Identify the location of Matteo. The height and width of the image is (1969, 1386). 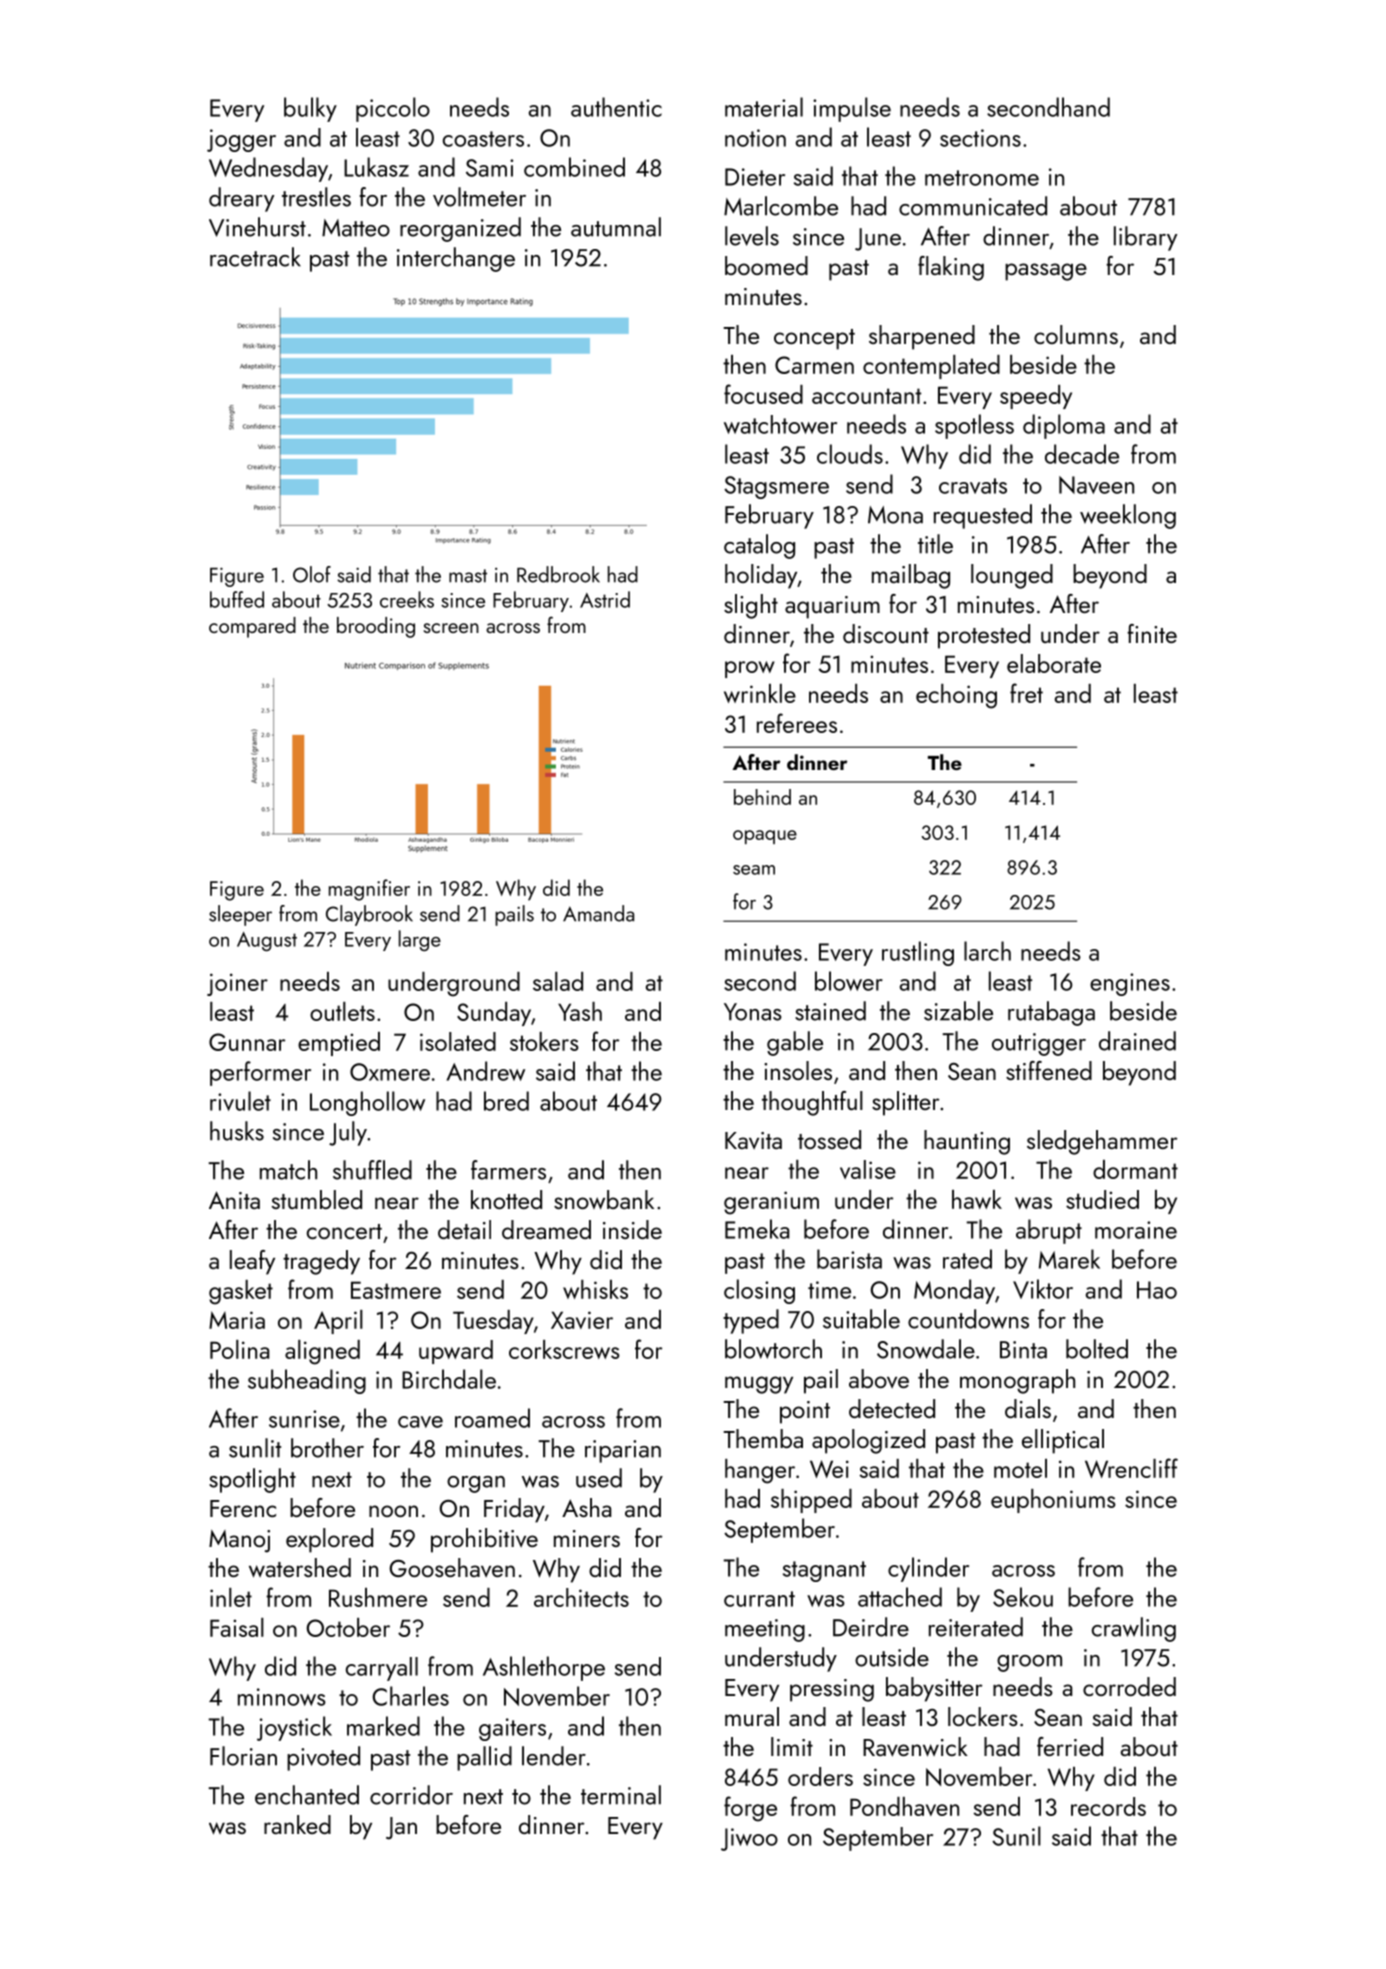
(356, 228).
